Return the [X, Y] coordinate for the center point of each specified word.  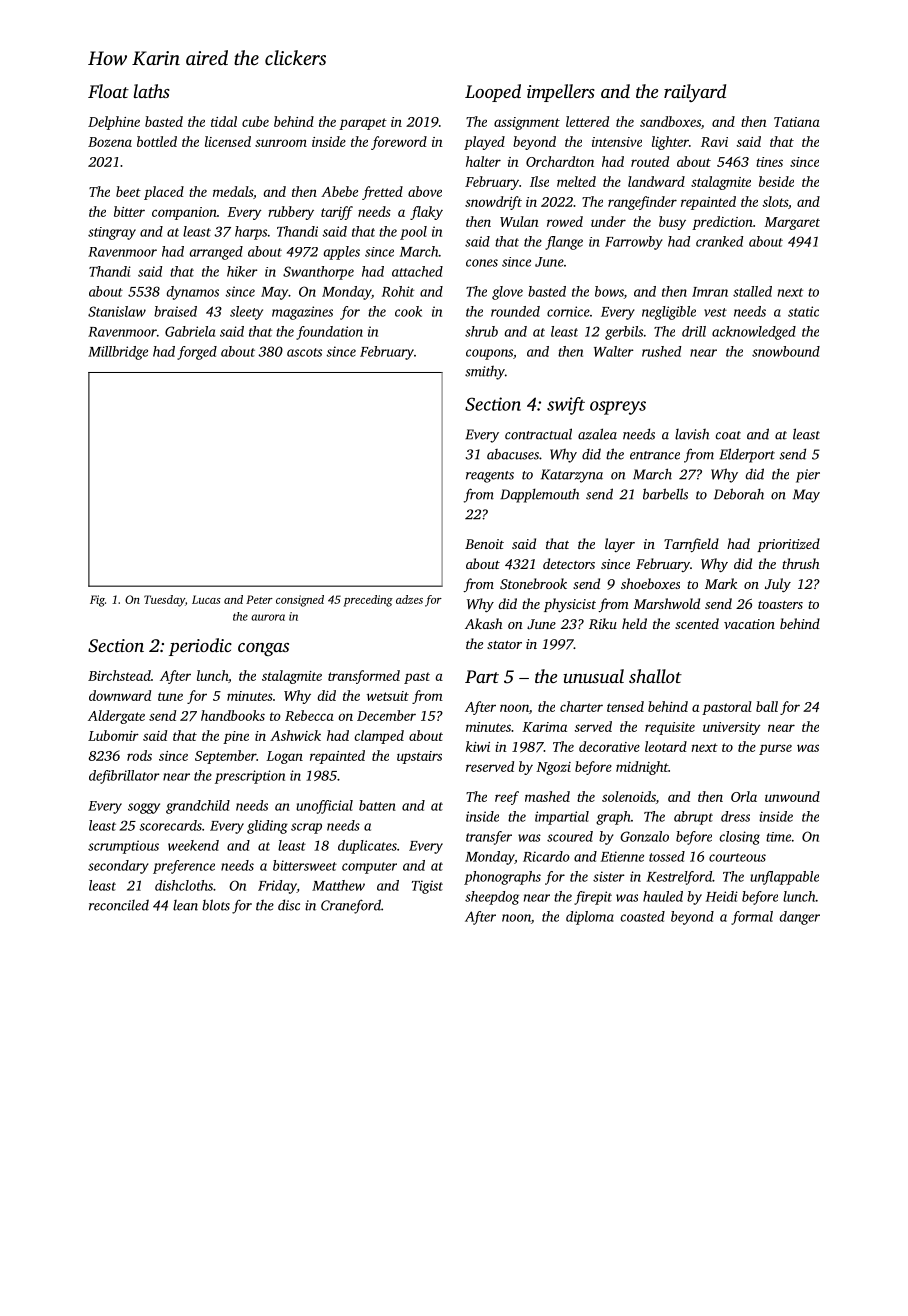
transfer [489, 838]
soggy [144, 808]
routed [650, 161]
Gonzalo [644, 836]
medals [233, 191]
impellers [561, 93]
